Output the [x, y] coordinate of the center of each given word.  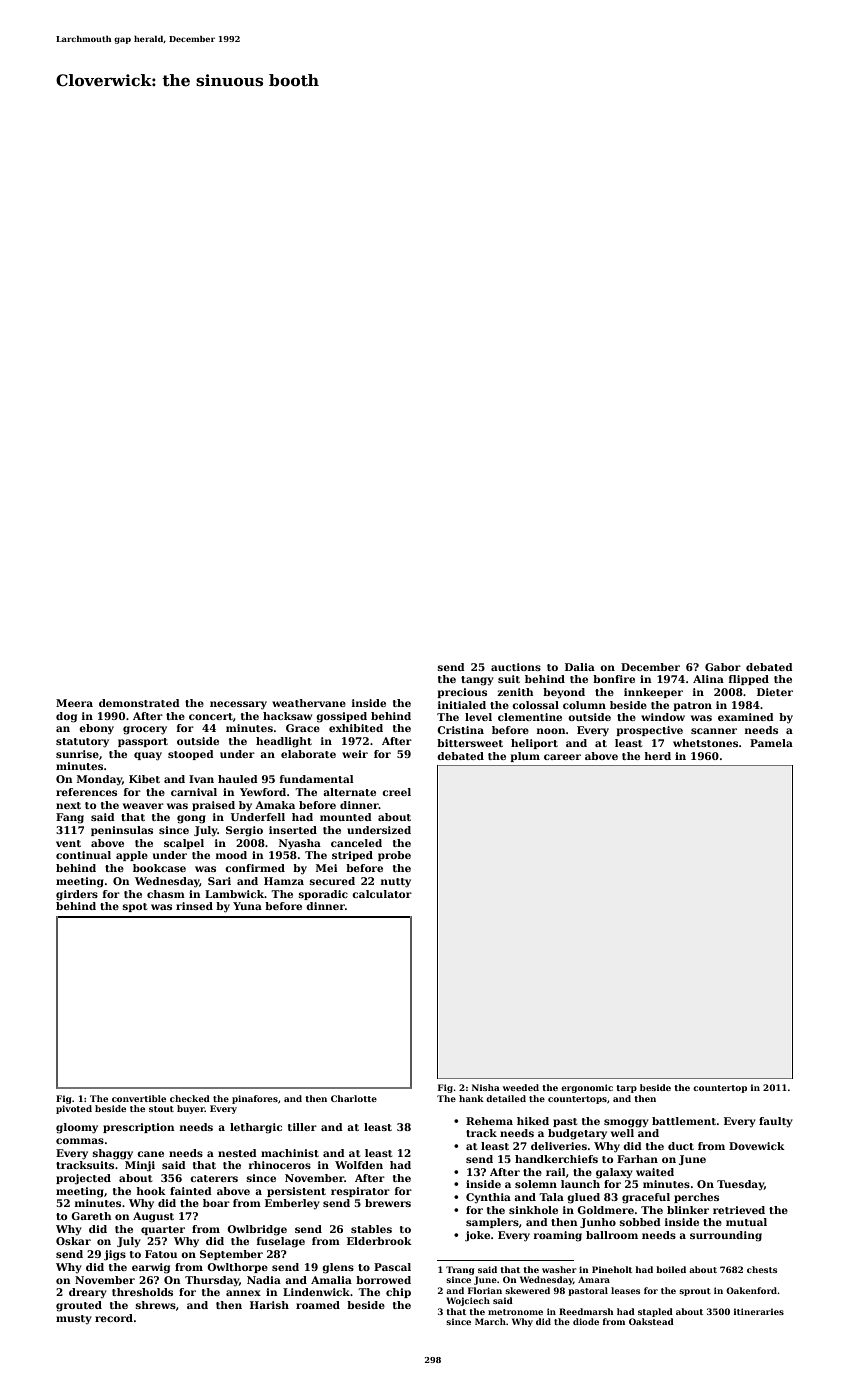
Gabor [723, 667]
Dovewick [757, 1146]
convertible [139, 1098]
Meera [74, 703]
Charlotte [354, 1098]
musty [74, 1319]
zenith [515, 692]
